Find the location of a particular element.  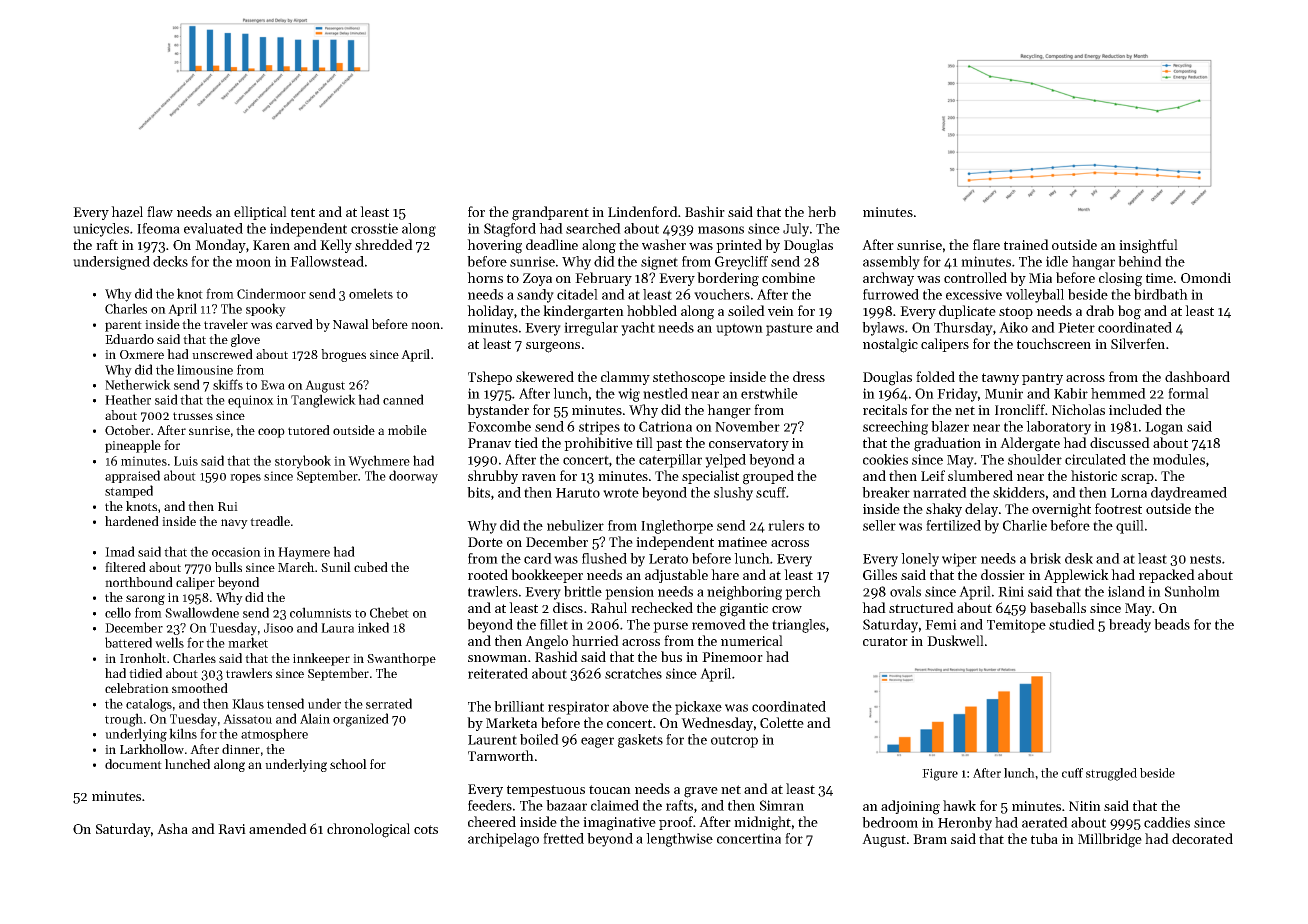

card is located at coordinates (538, 558).
